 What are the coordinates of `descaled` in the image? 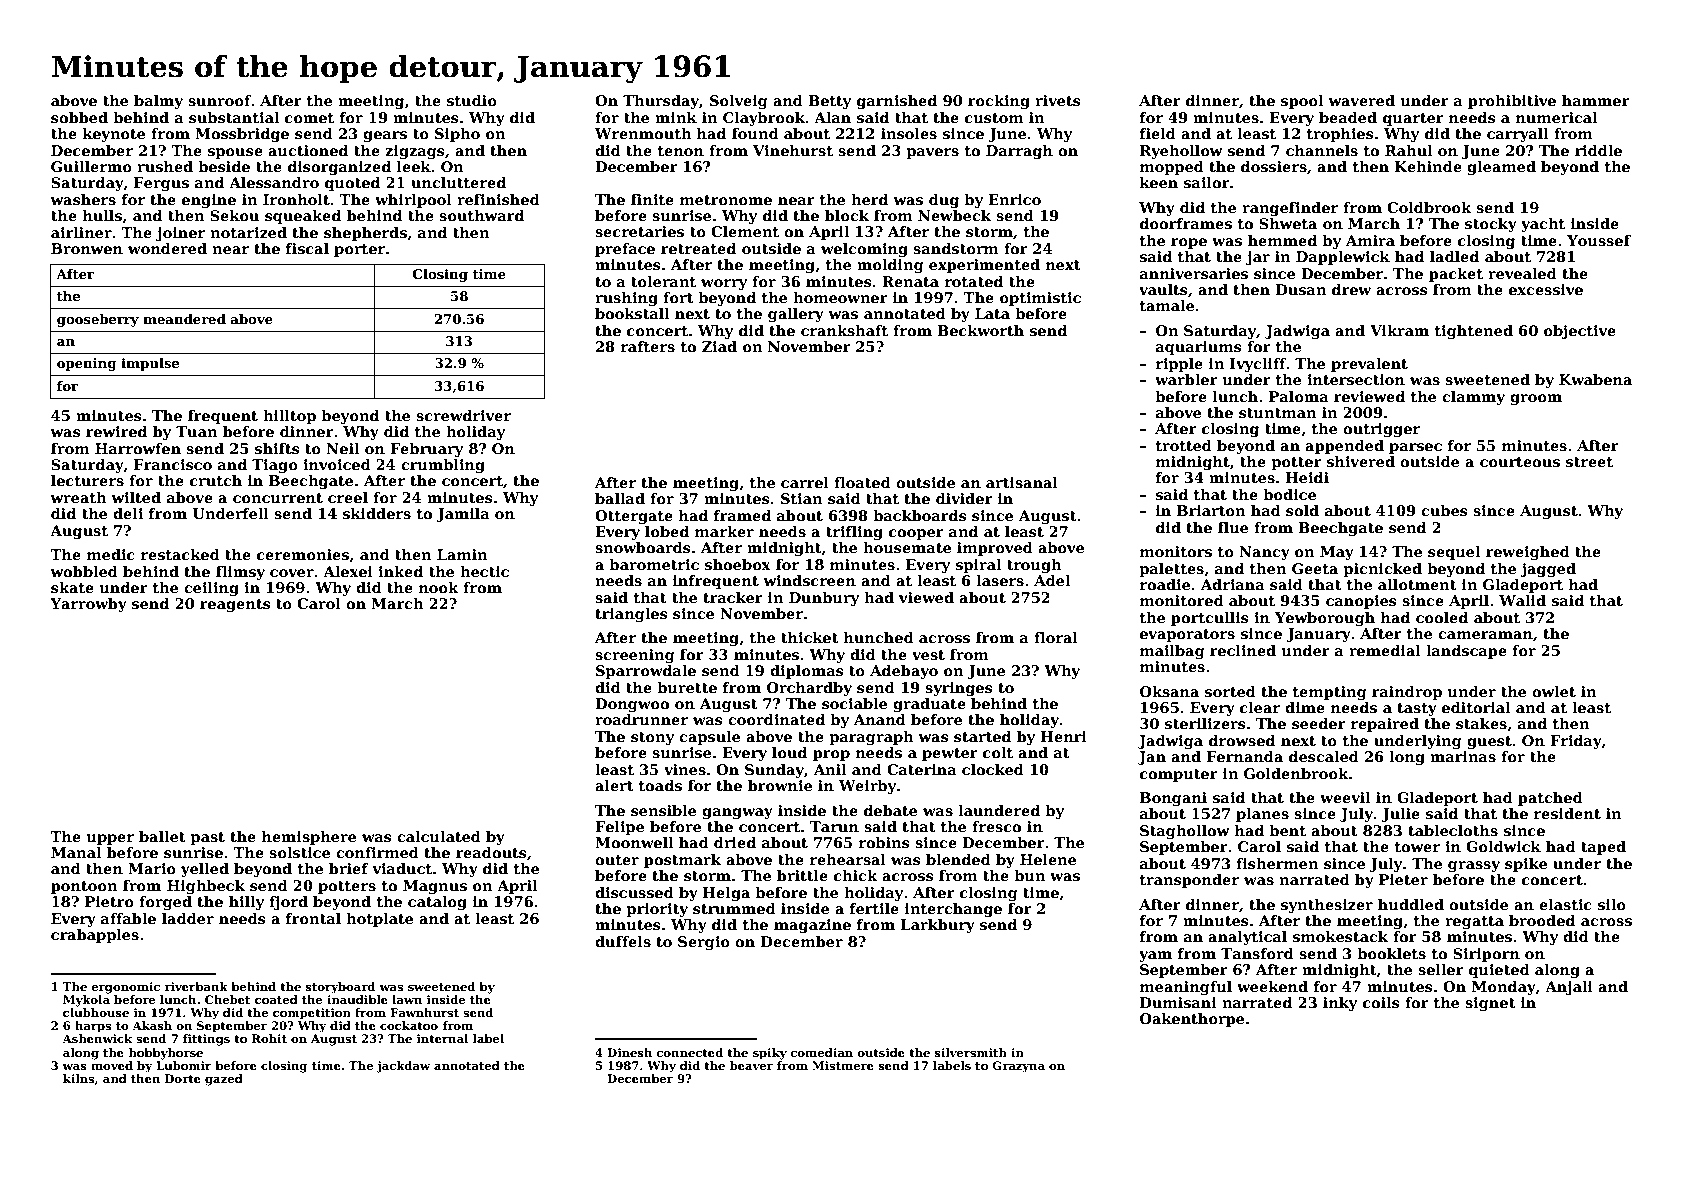 It's located at (1324, 756).
